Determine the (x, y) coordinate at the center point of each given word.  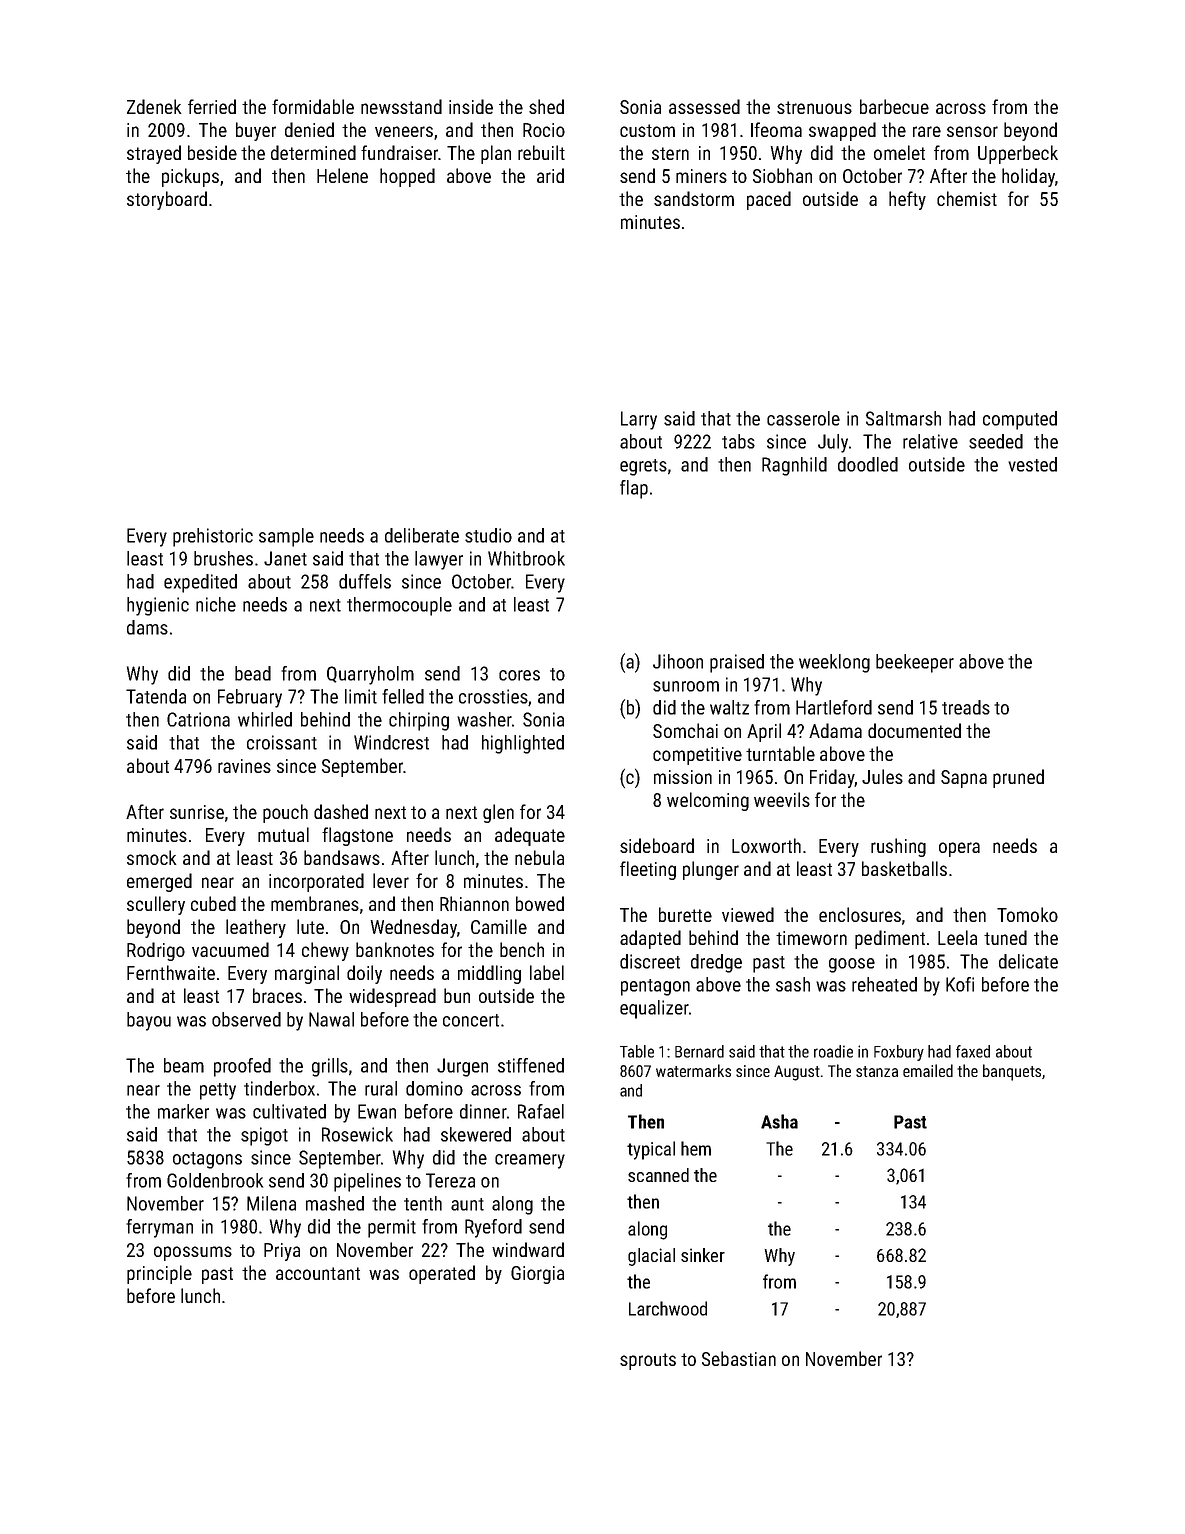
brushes (223, 558)
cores (519, 675)
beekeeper (915, 663)
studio (488, 535)
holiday (1028, 177)
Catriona (198, 719)
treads (966, 707)
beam (184, 1065)
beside (212, 152)
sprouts (648, 1361)
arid (550, 175)
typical (651, 1150)
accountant (318, 1273)
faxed (973, 1051)
